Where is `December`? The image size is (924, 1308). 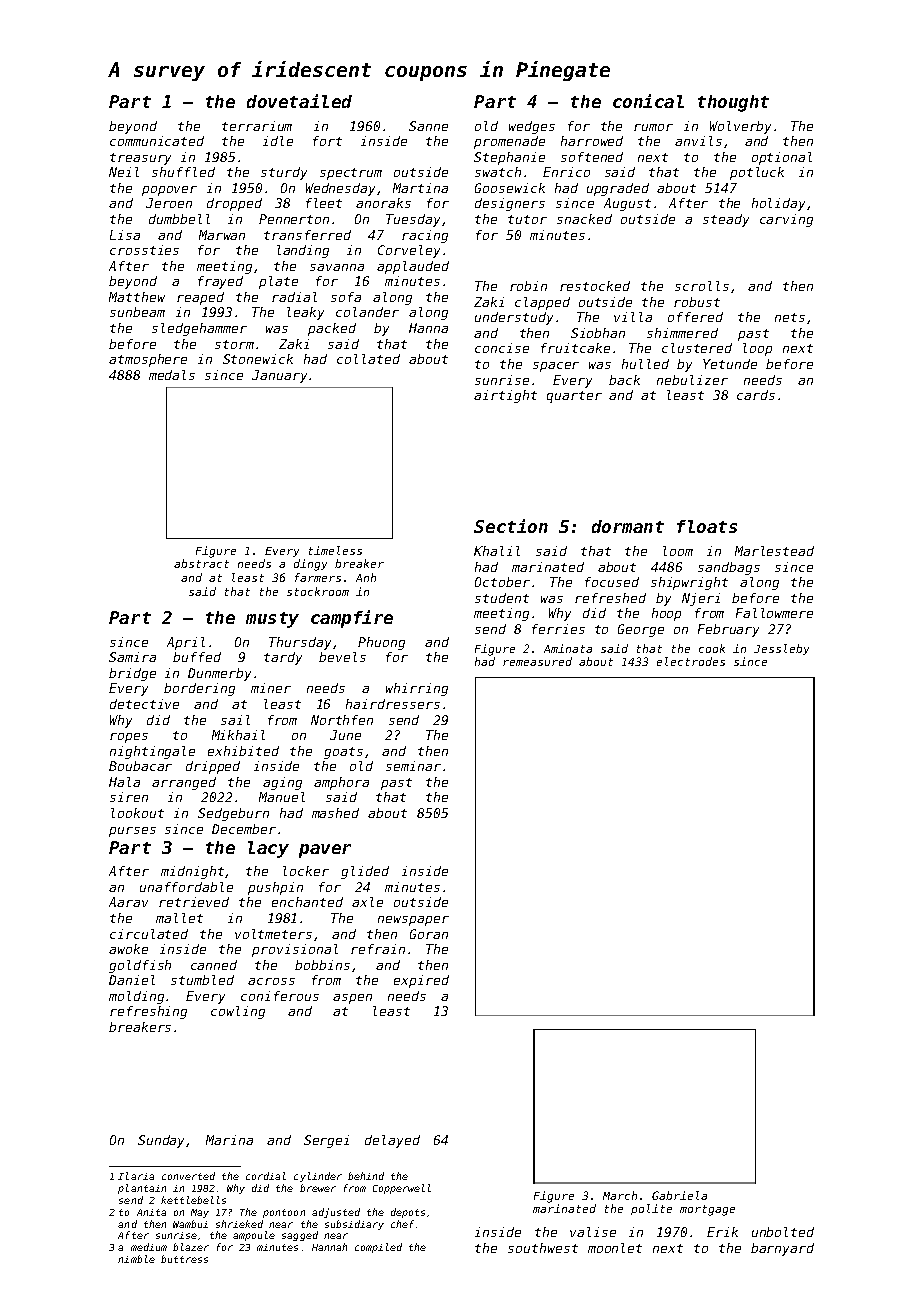 December is located at coordinates (244, 829).
